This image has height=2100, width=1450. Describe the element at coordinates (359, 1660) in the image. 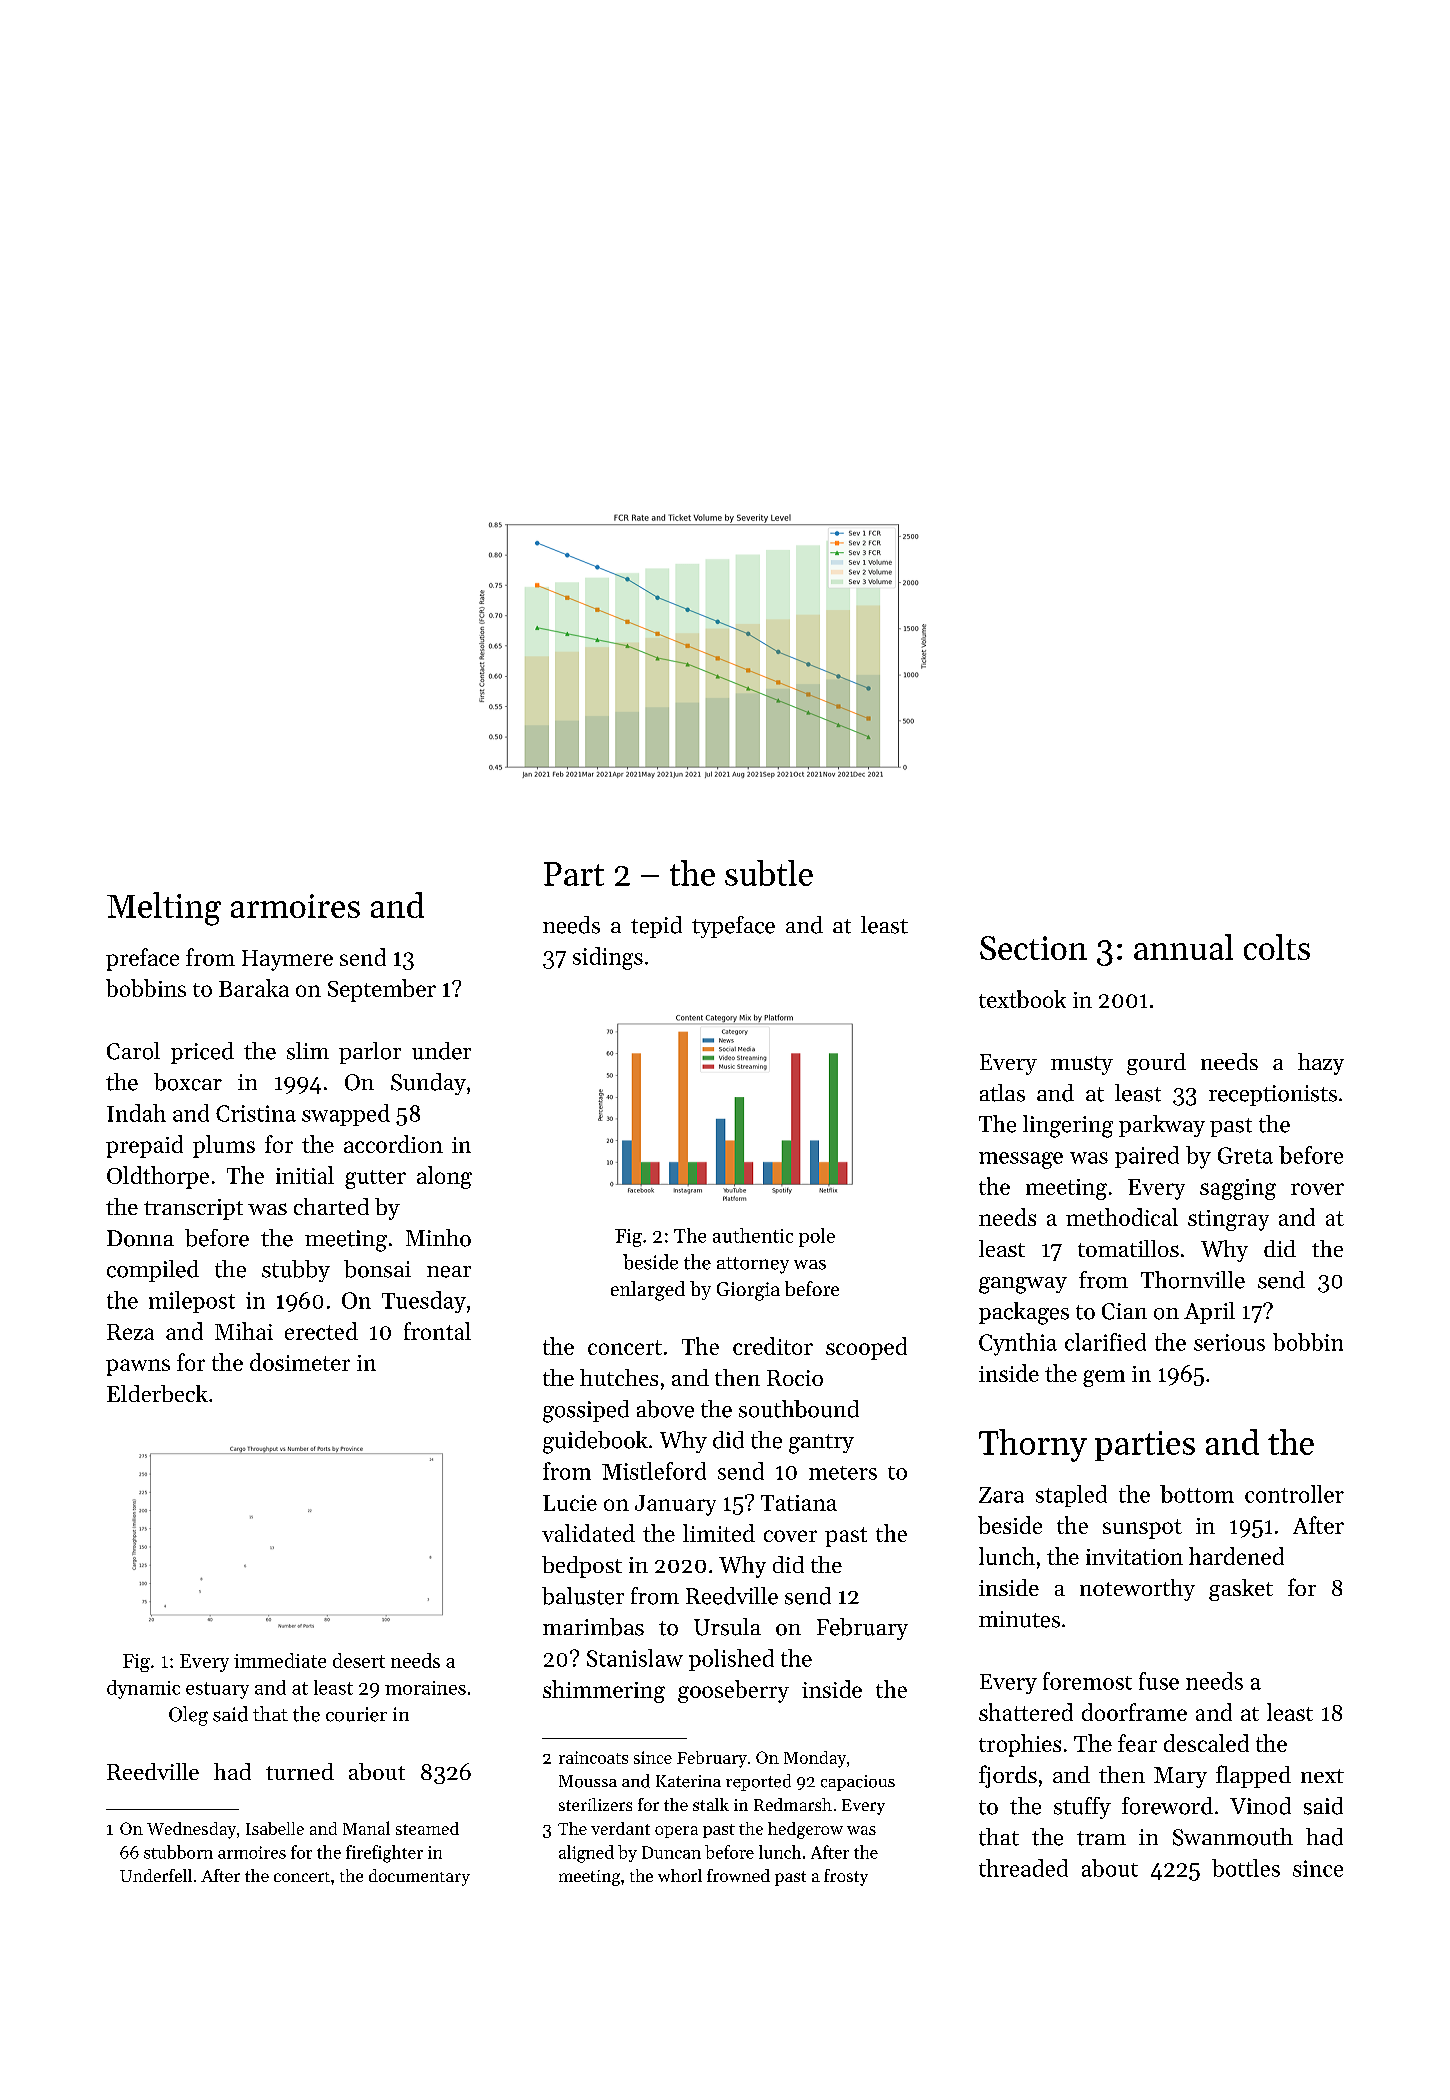

I see `desert` at that location.
